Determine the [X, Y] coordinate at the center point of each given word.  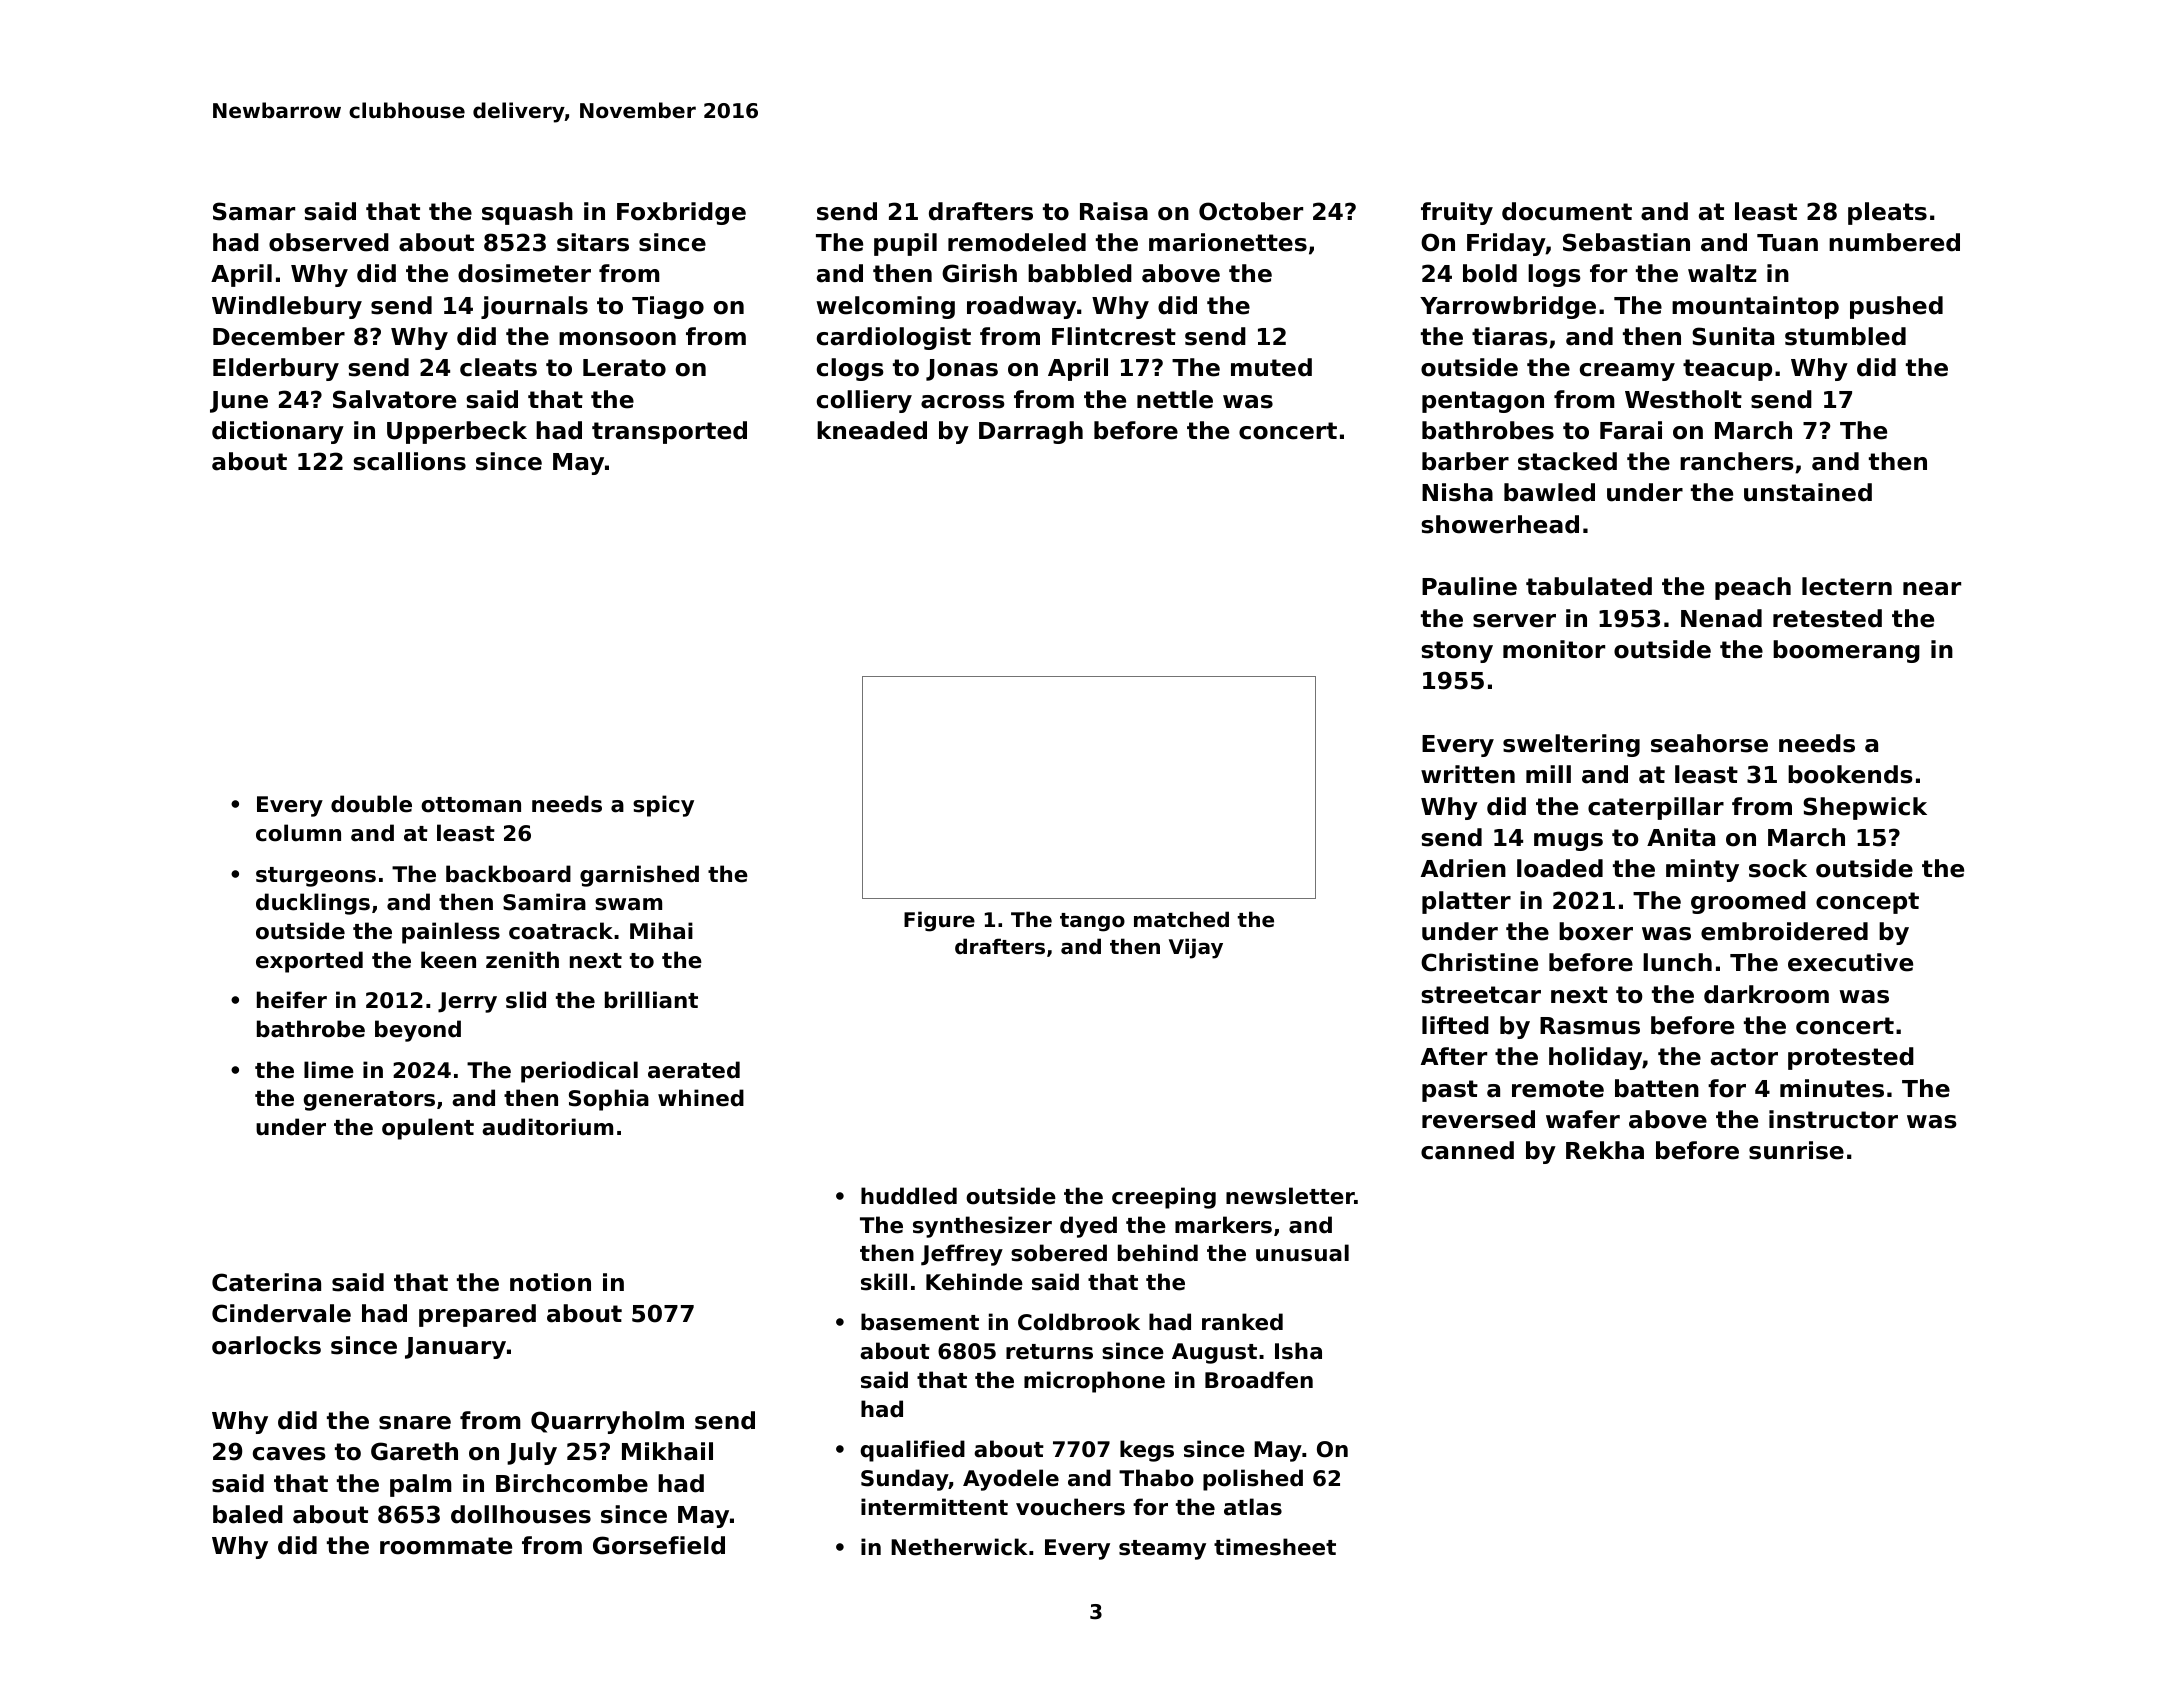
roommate [446, 1546]
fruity [1457, 213]
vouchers [1070, 1507]
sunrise [1796, 1150]
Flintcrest [1114, 336]
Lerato [624, 368]
